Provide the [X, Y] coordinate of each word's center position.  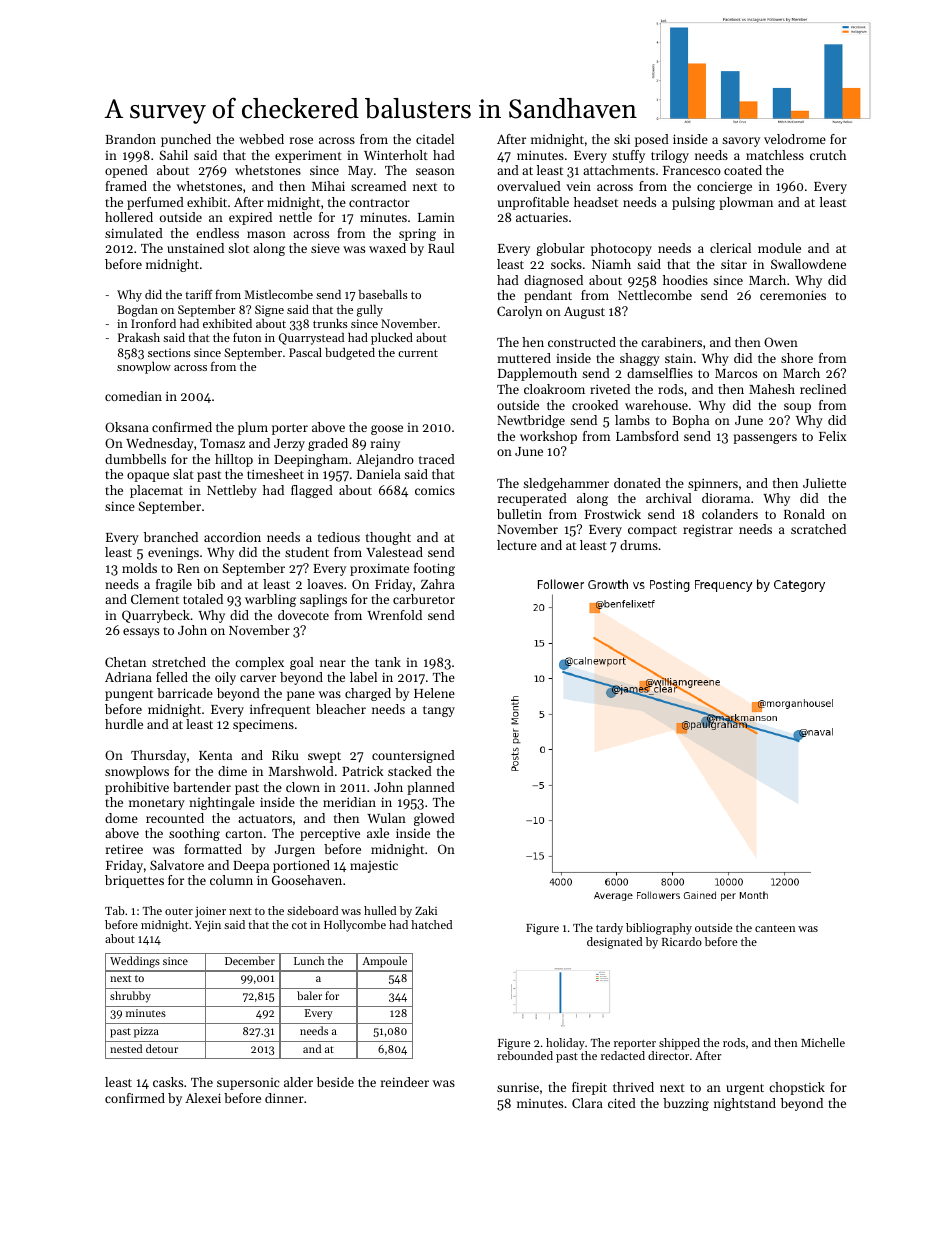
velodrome [795, 139]
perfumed [155, 203]
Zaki [426, 910]
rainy [385, 445]
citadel [435, 139]
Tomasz [222, 443]
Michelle [823, 1042]
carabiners [671, 342]
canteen [775, 928]
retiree [124, 849]
